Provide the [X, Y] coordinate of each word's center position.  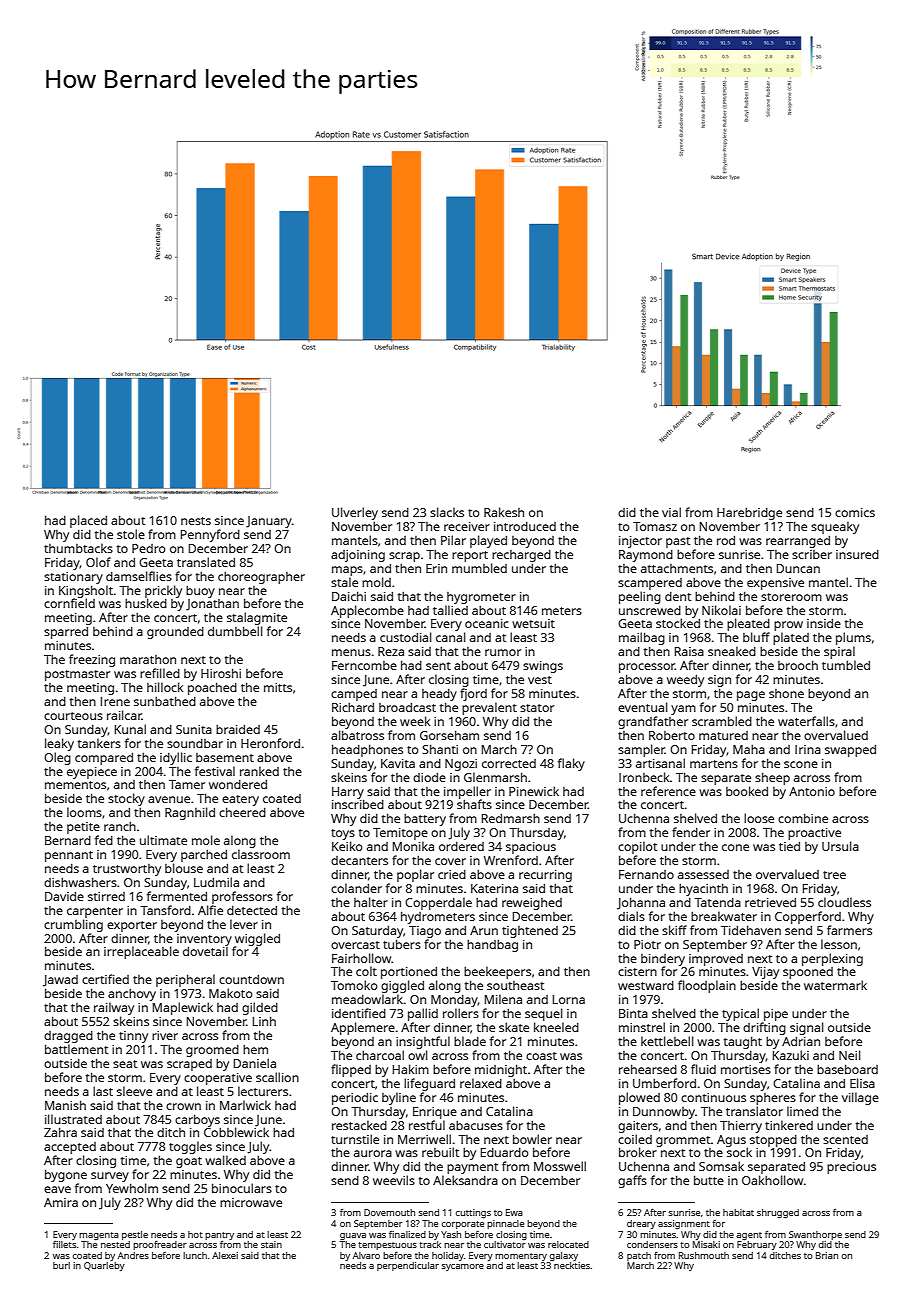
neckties [572, 1265]
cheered [242, 812]
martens [714, 764]
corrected [509, 763]
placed [88, 521]
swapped [850, 751]
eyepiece [92, 773]
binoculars [242, 1188]
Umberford [664, 1083]
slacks [447, 512]
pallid [423, 1014]
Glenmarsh [495, 777]
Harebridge [749, 514]
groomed [212, 1051]
